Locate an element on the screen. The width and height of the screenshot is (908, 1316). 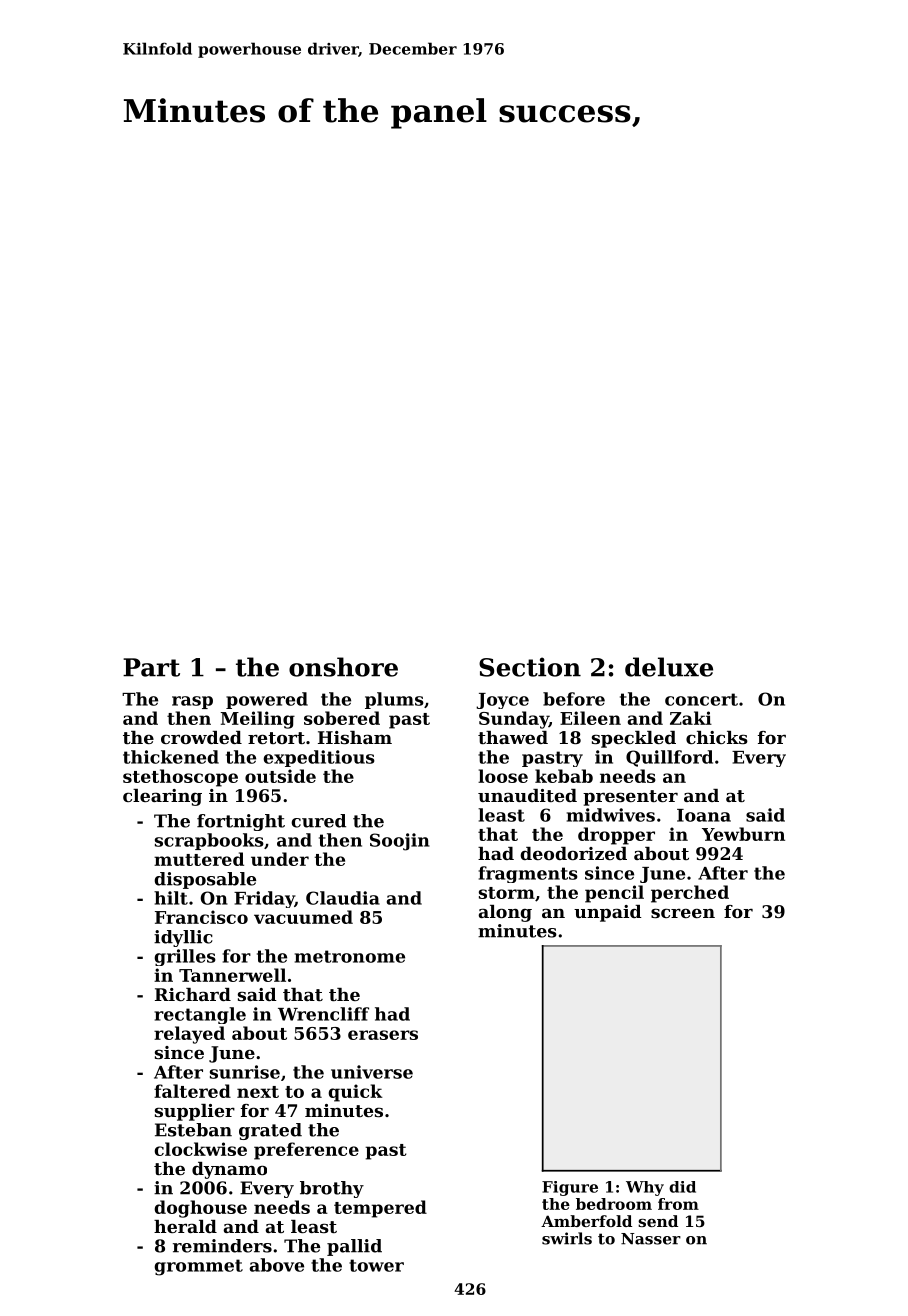
Section is located at coordinates (530, 667).
